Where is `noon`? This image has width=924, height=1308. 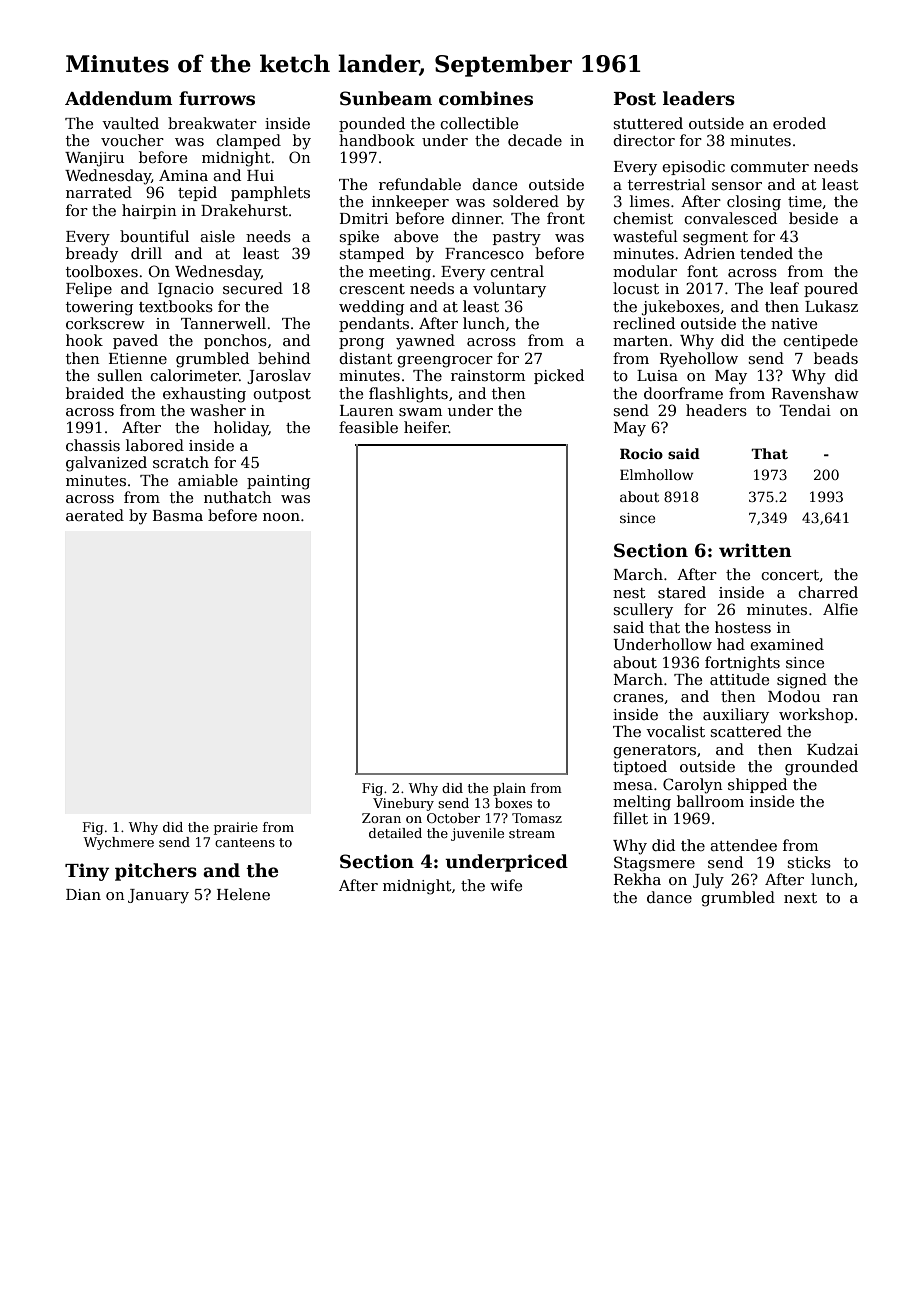 noon is located at coordinates (281, 517).
